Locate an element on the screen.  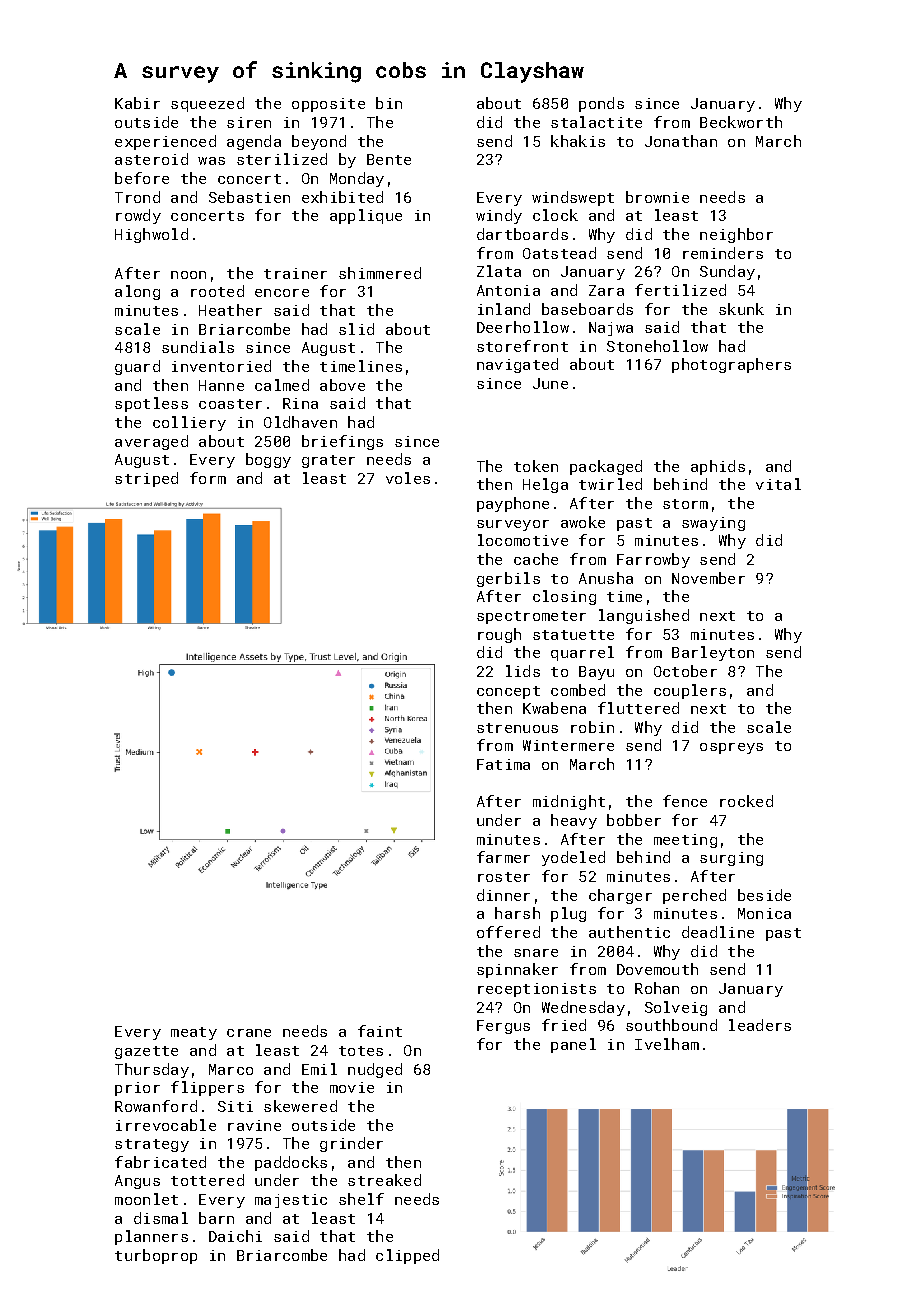
spotless is located at coordinates (151, 404).
